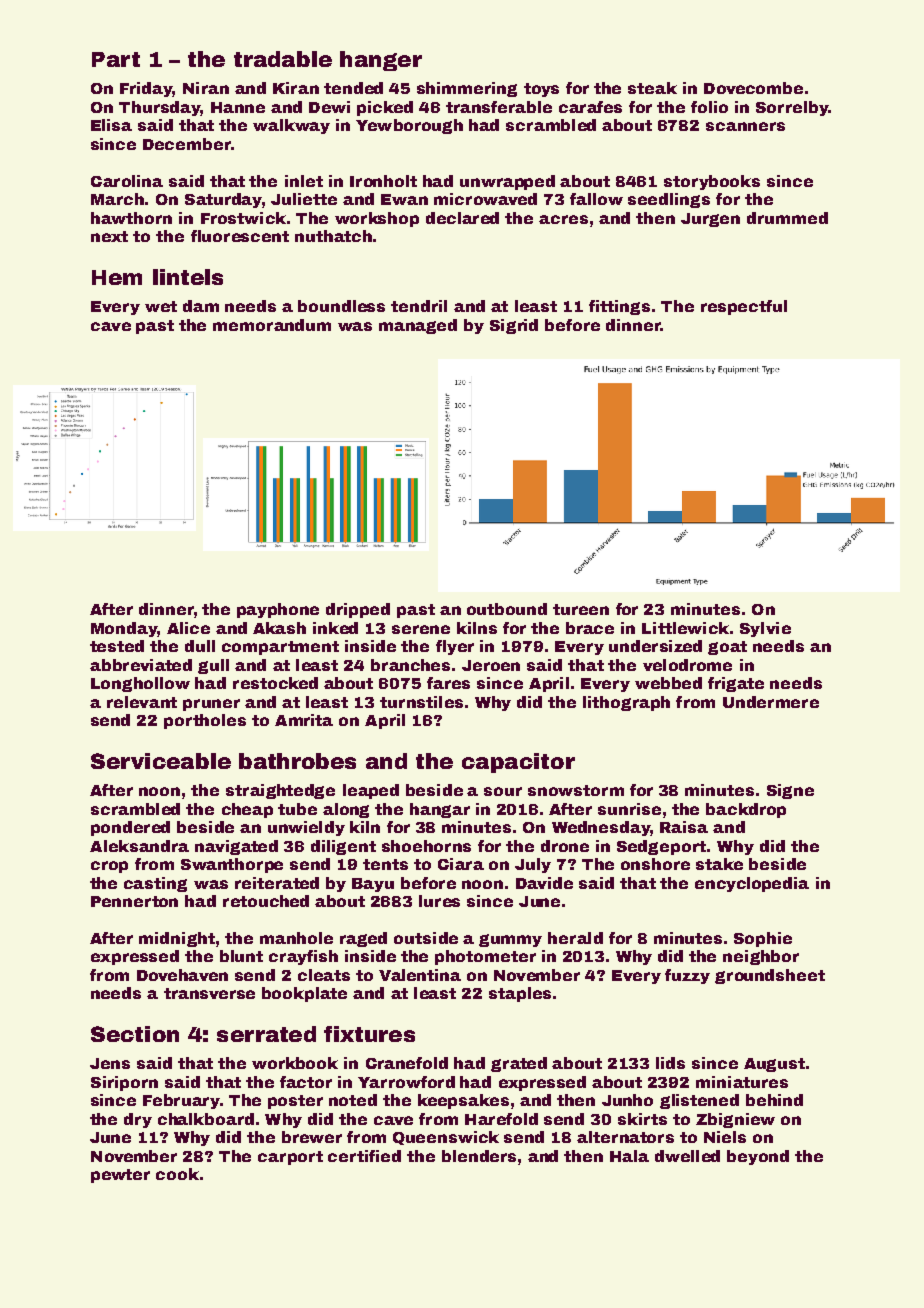  What do you see at coordinates (448, 683) in the document?
I see `fares` at bounding box center [448, 683].
